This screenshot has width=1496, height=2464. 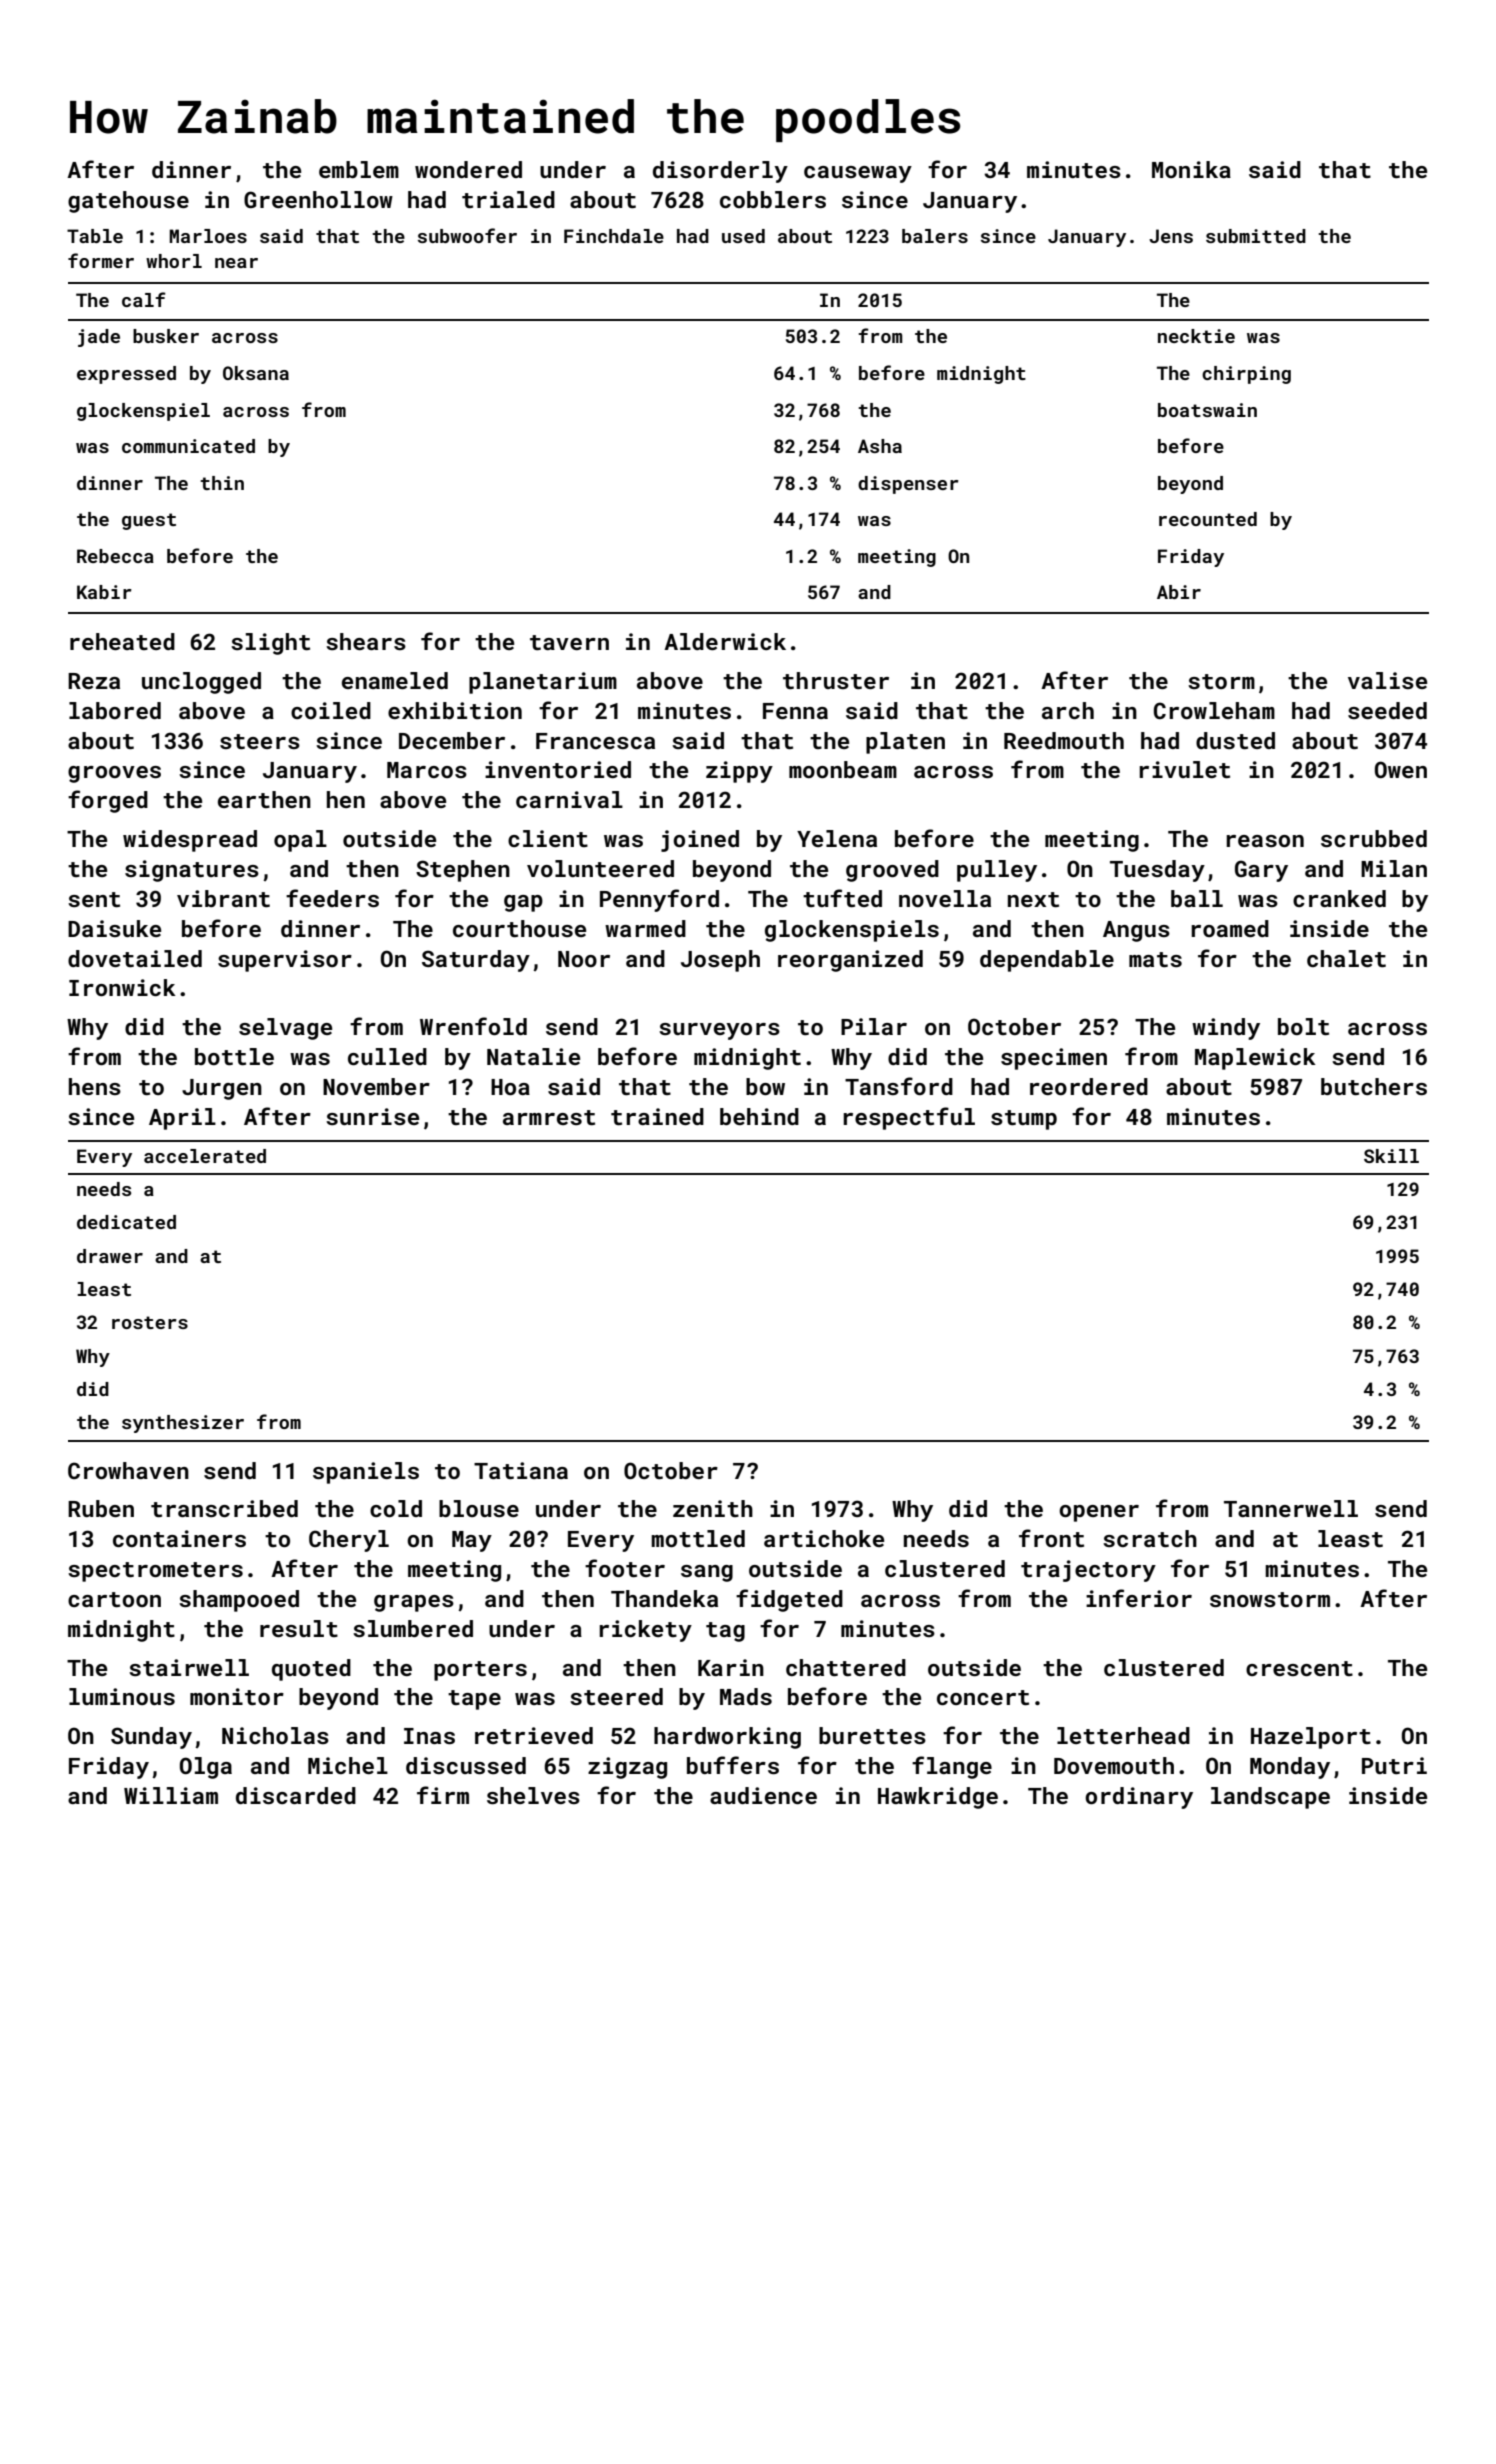 What do you see at coordinates (858, 174) in the screenshot?
I see `causeway` at bounding box center [858, 174].
